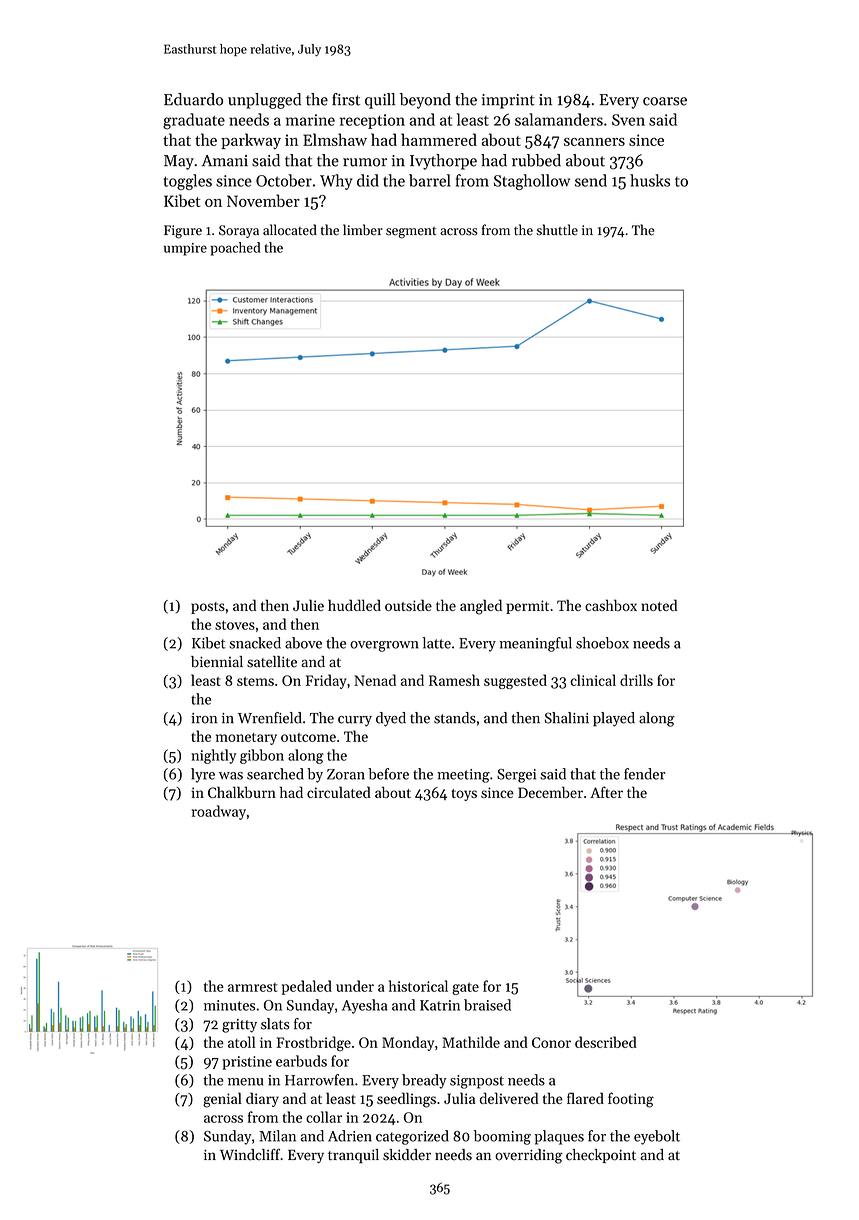 Image resolution: width=859 pixels, height=1220 pixels. I want to click on shuttle, so click(557, 230).
